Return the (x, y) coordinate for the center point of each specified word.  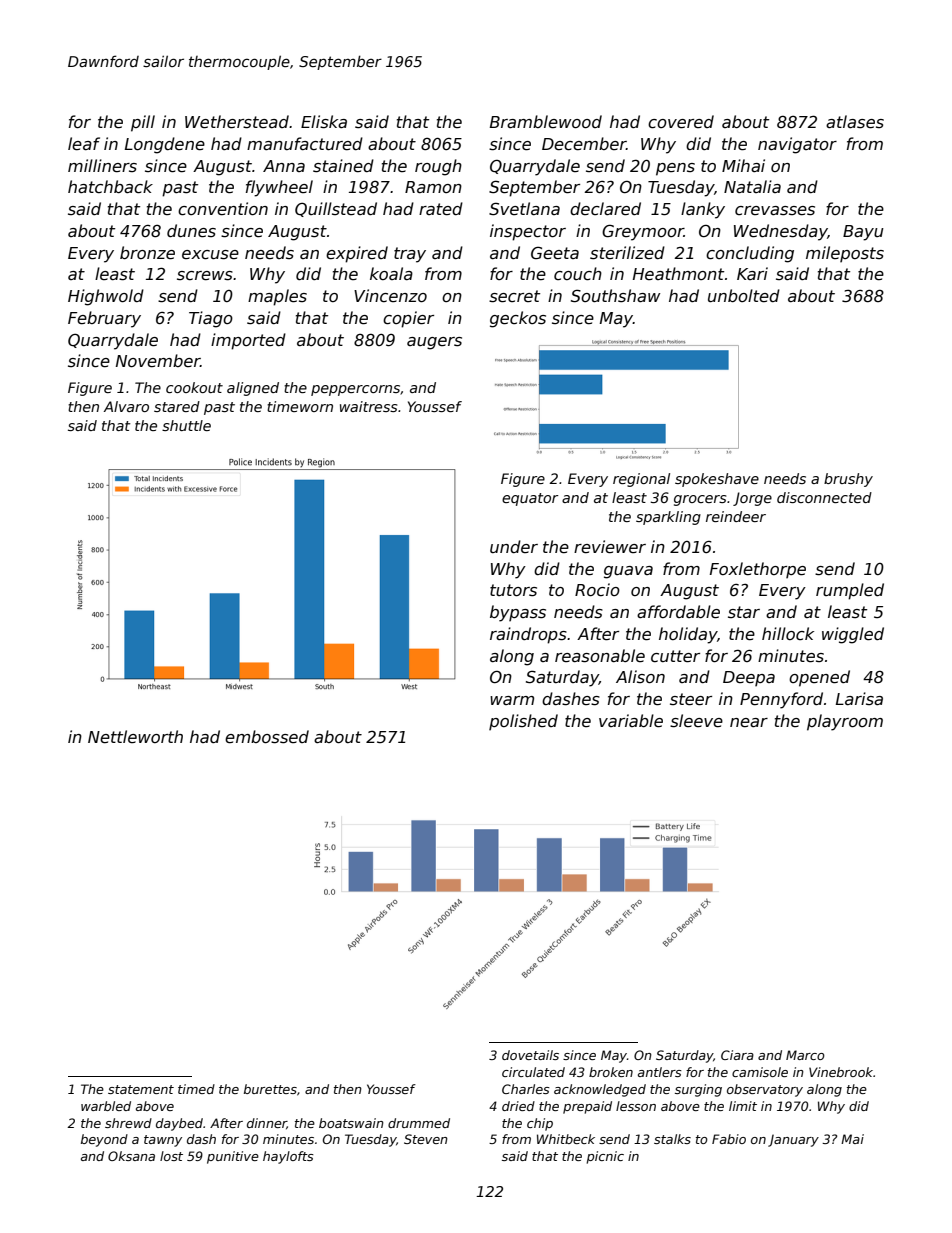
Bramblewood (546, 122)
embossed (267, 737)
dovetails (530, 1055)
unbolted (744, 296)
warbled (106, 1106)
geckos (518, 319)
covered (681, 122)
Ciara (737, 1055)
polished (523, 722)
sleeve (696, 721)
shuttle (186, 425)
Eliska (324, 122)
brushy (848, 480)
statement (141, 1089)
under (514, 546)
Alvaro (126, 406)
